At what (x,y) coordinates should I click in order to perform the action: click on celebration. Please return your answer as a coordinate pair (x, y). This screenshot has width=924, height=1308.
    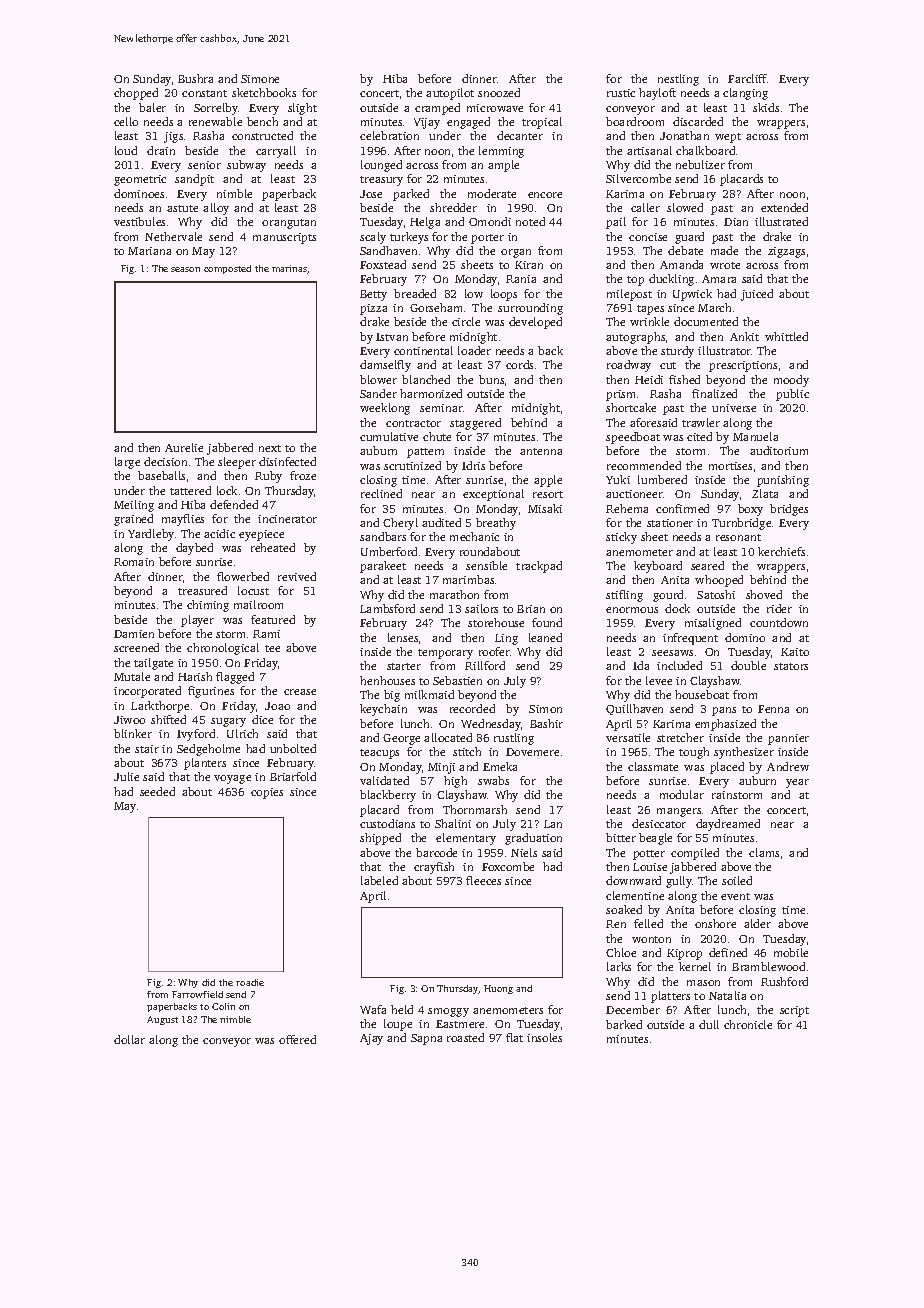
    Looking at the image, I should click on (389, 135).
